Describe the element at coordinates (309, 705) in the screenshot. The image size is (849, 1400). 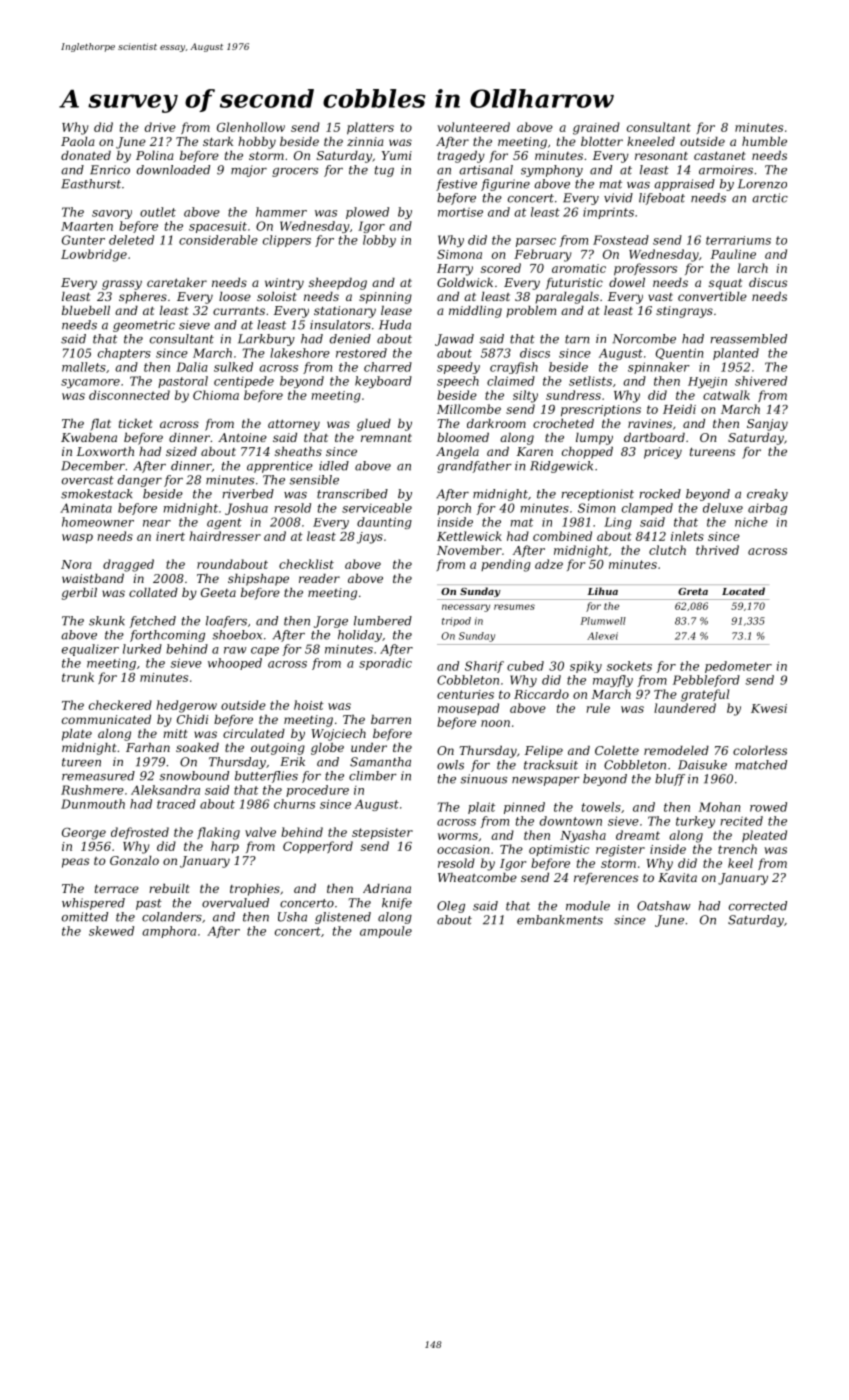
I see `hoist` at that location.
